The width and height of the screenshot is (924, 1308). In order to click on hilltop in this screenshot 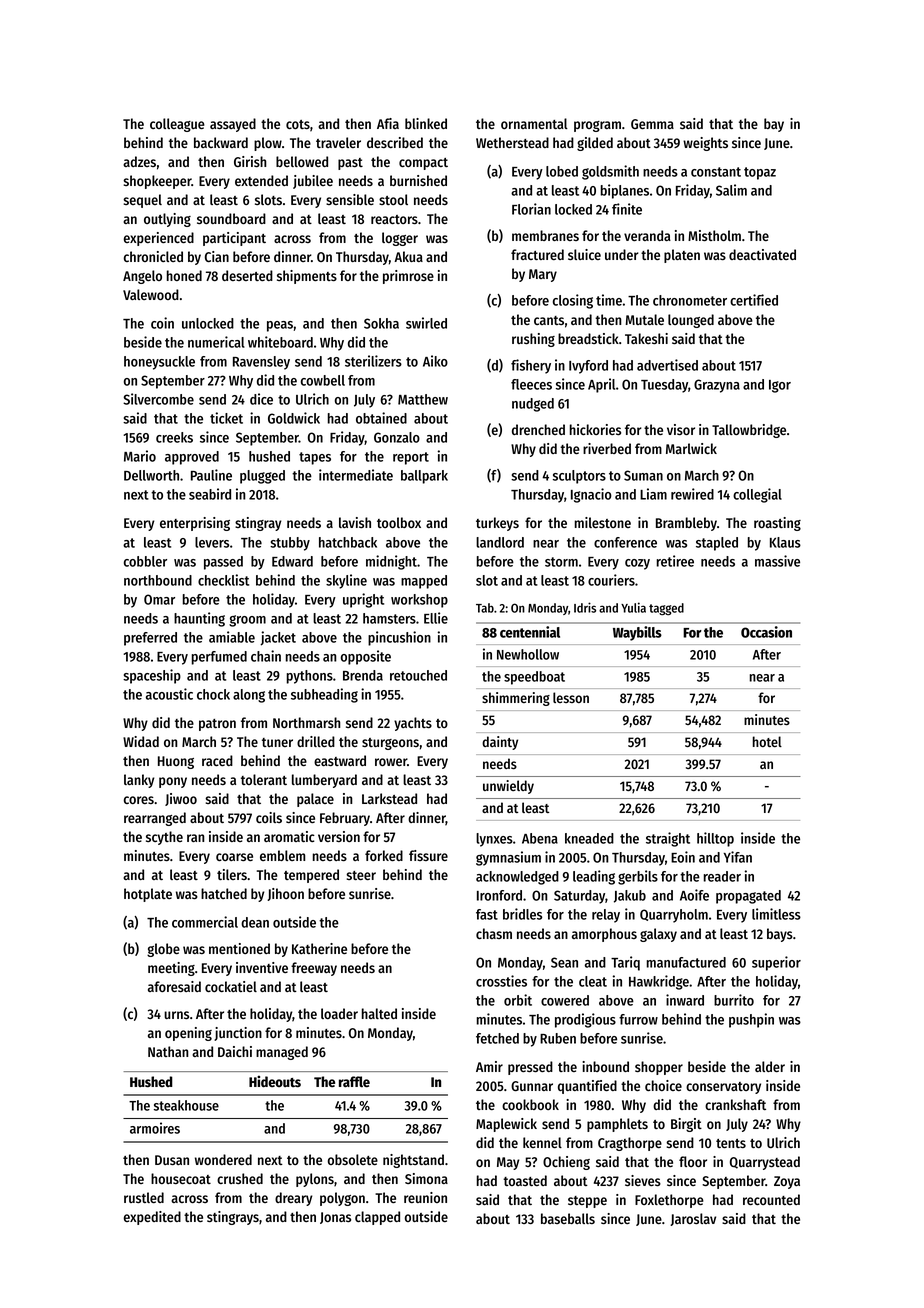, I will do `click(715, 839)`.
